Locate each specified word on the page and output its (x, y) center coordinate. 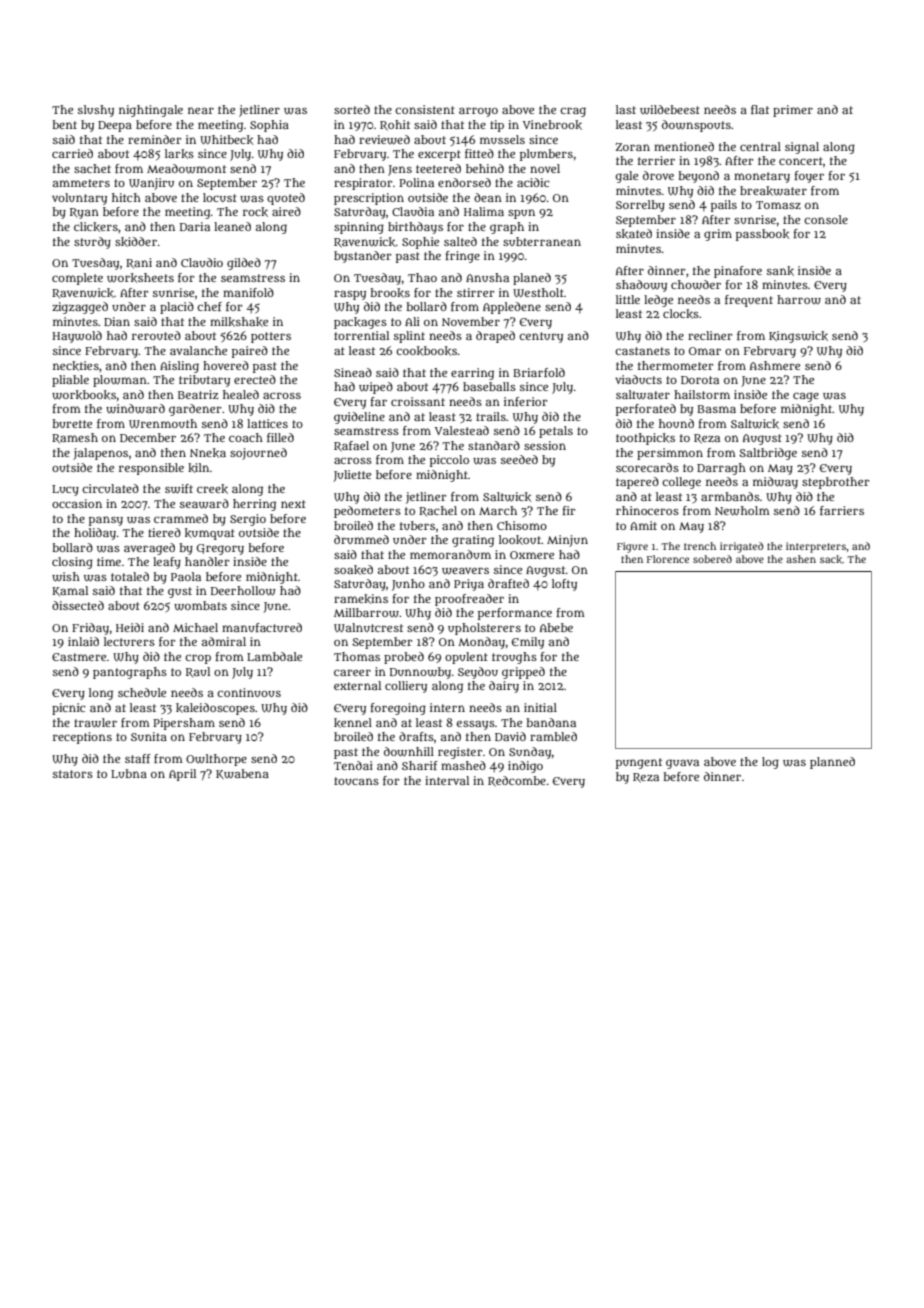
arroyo (478, 112)
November (471, 321)
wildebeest (670, 110)
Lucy (65, 490)
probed (404, 658)
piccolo (449, 461)
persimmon (670, 454)
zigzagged (80, 308)
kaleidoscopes (215, 709)
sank (780, 271)
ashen (801, 559)
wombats (200, 606)
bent (64, 124)
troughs (514, 658)
